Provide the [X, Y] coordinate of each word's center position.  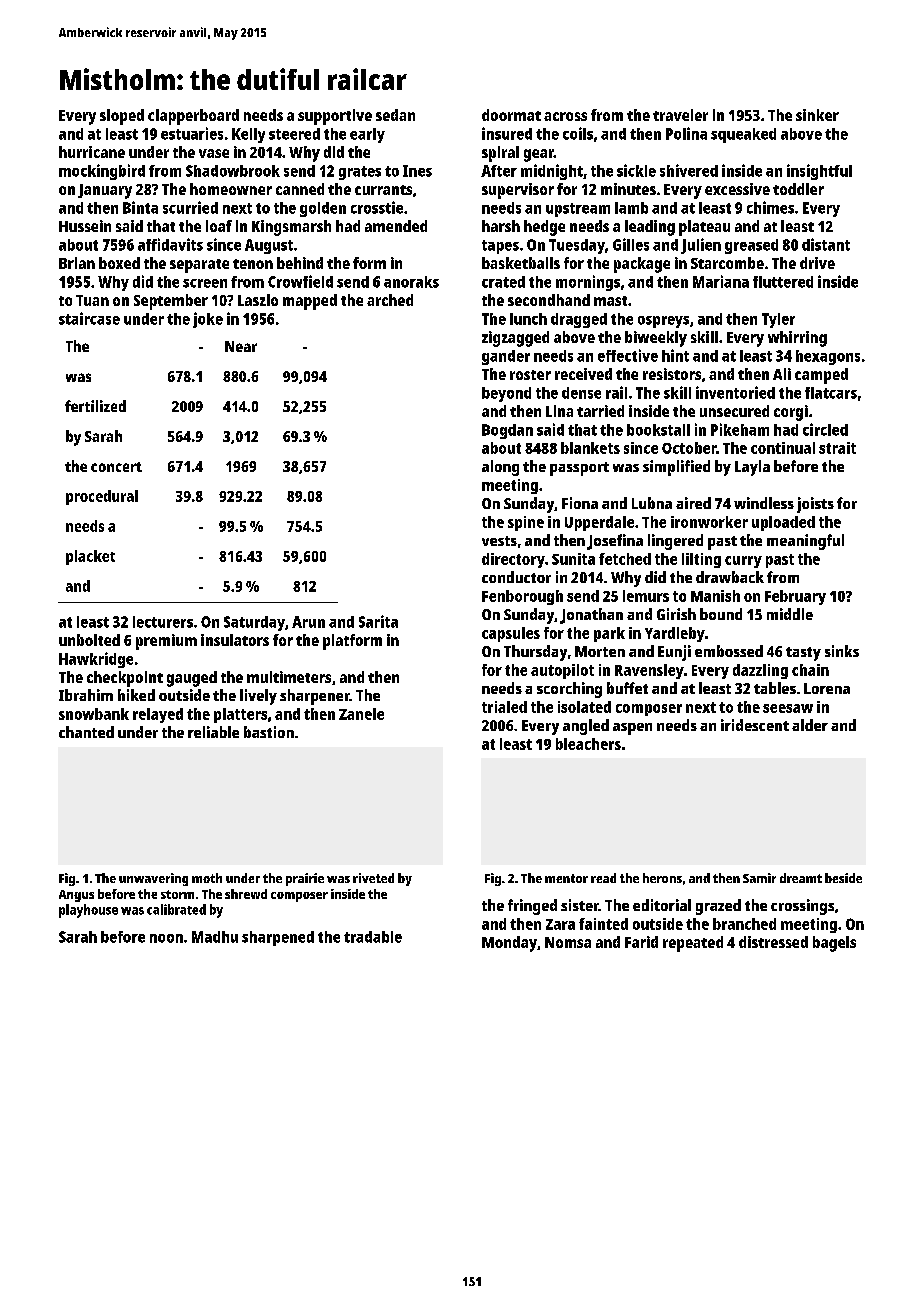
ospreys [663, 322]
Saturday [254, 623]
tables [775, 688]
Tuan [92, 300]
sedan [395, 115]
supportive [335, 117]
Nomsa [568, 942]
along [500, 468]
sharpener [315, 697]
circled [825, 429]
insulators [235, 640]
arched [390, 300]
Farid [641, 942]
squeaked [743, 135]
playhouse [88, 911]
